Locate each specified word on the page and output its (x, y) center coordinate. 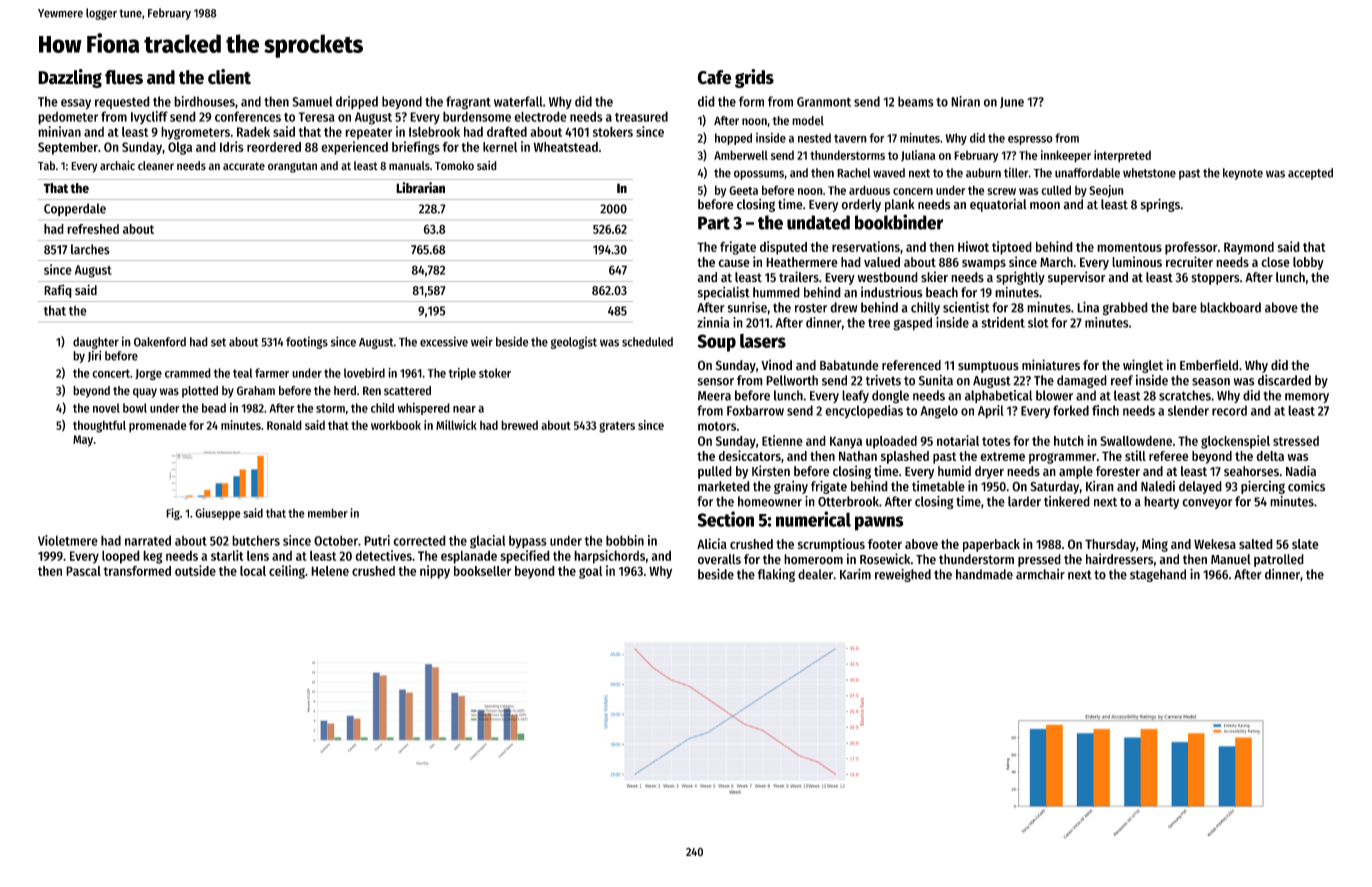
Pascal (83, 571)
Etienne (782, 440)
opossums (759, 175)
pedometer (68, 118)
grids (754, 78)
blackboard (1230, 307)
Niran (965, 101)
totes (996, 441)
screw (1001, 191)
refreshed (93, 229)
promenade (158, 426)
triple (462, 374)
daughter (96, 343)
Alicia (712, 543)
